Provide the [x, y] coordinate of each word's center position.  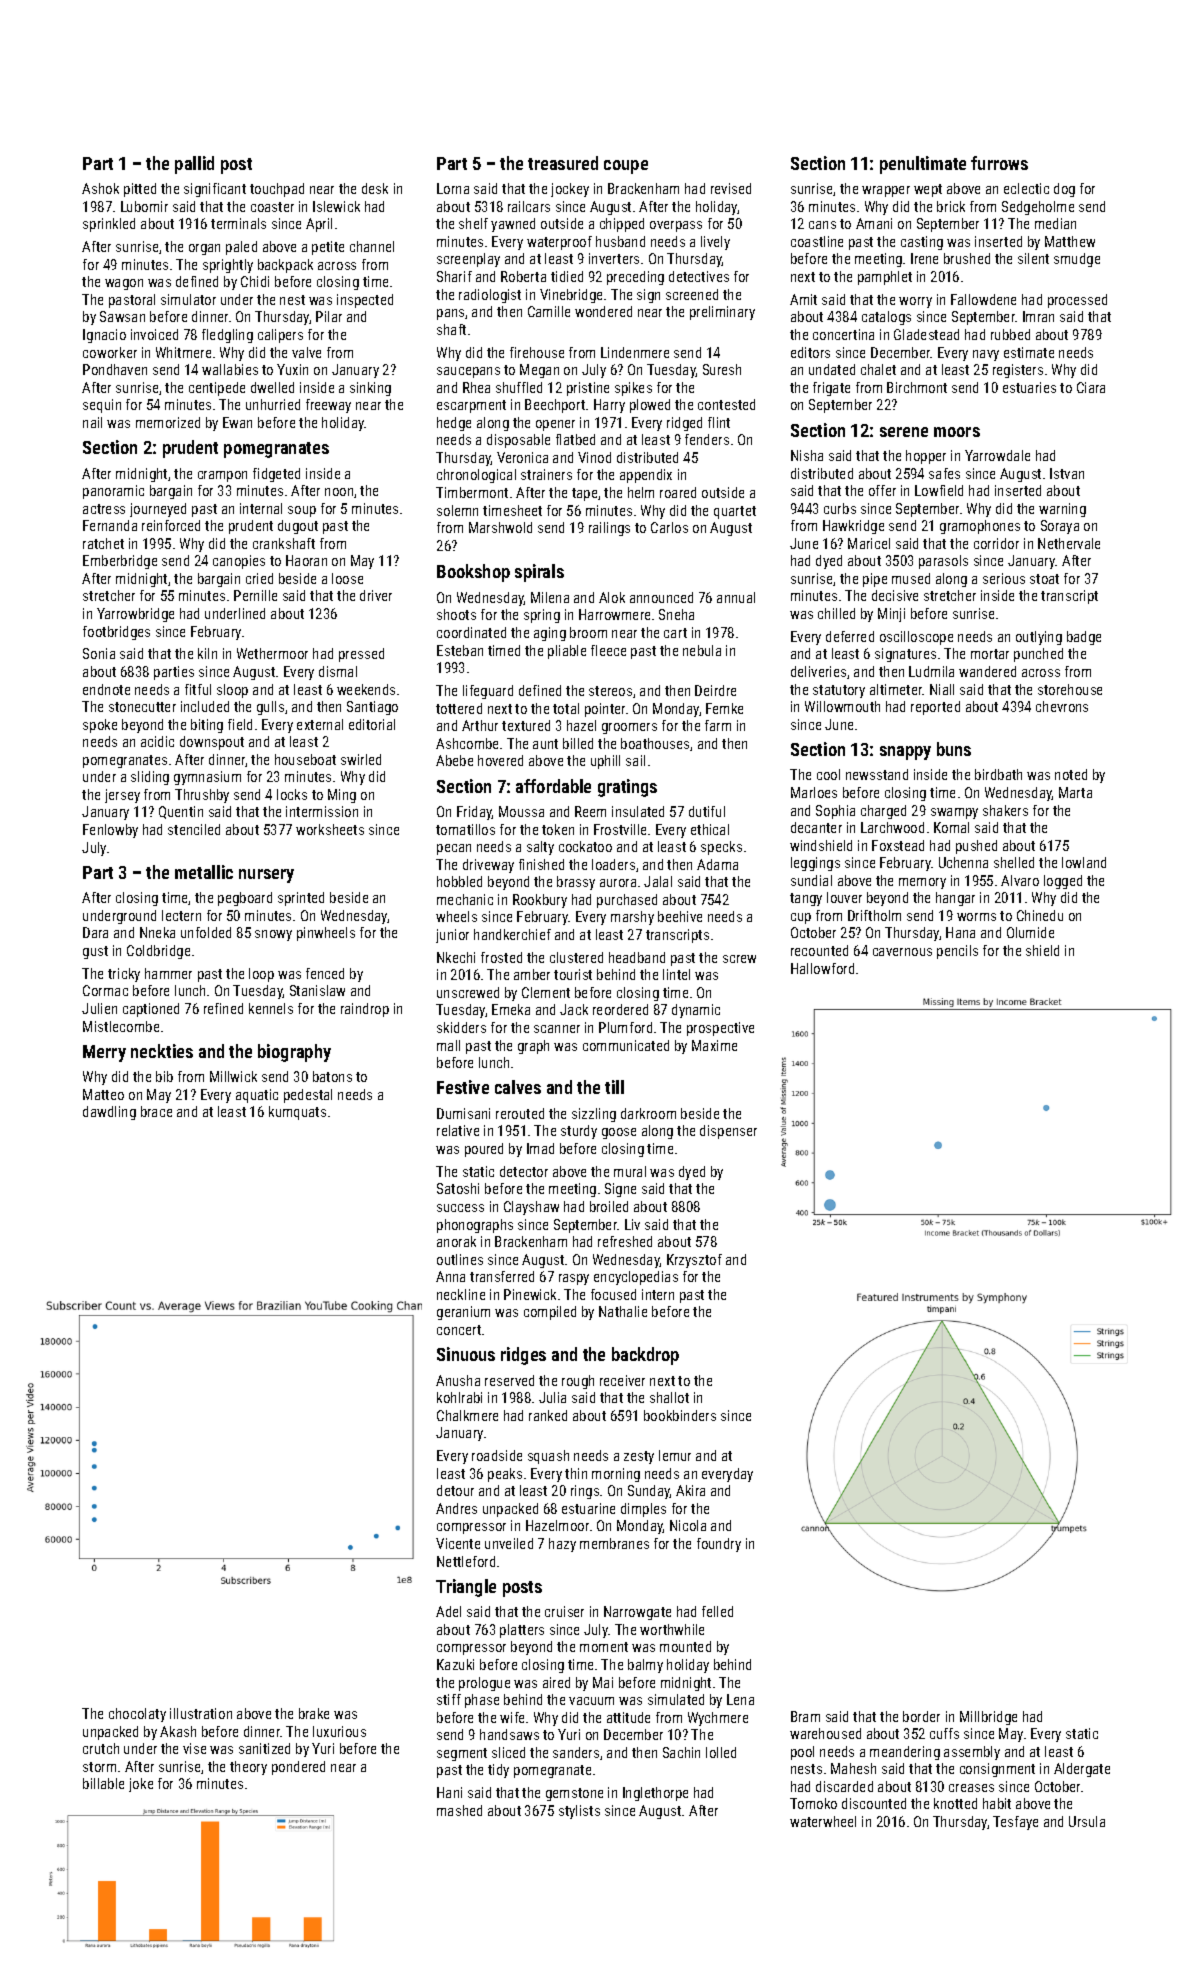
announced [661, 597]
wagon [124, 284]
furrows [999, 163]
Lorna [453, 188]
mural [630, 1171]
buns [954, 749]
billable [103, 1783]
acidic [157, 741]
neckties [162, 1051]
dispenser [728, 1132]
